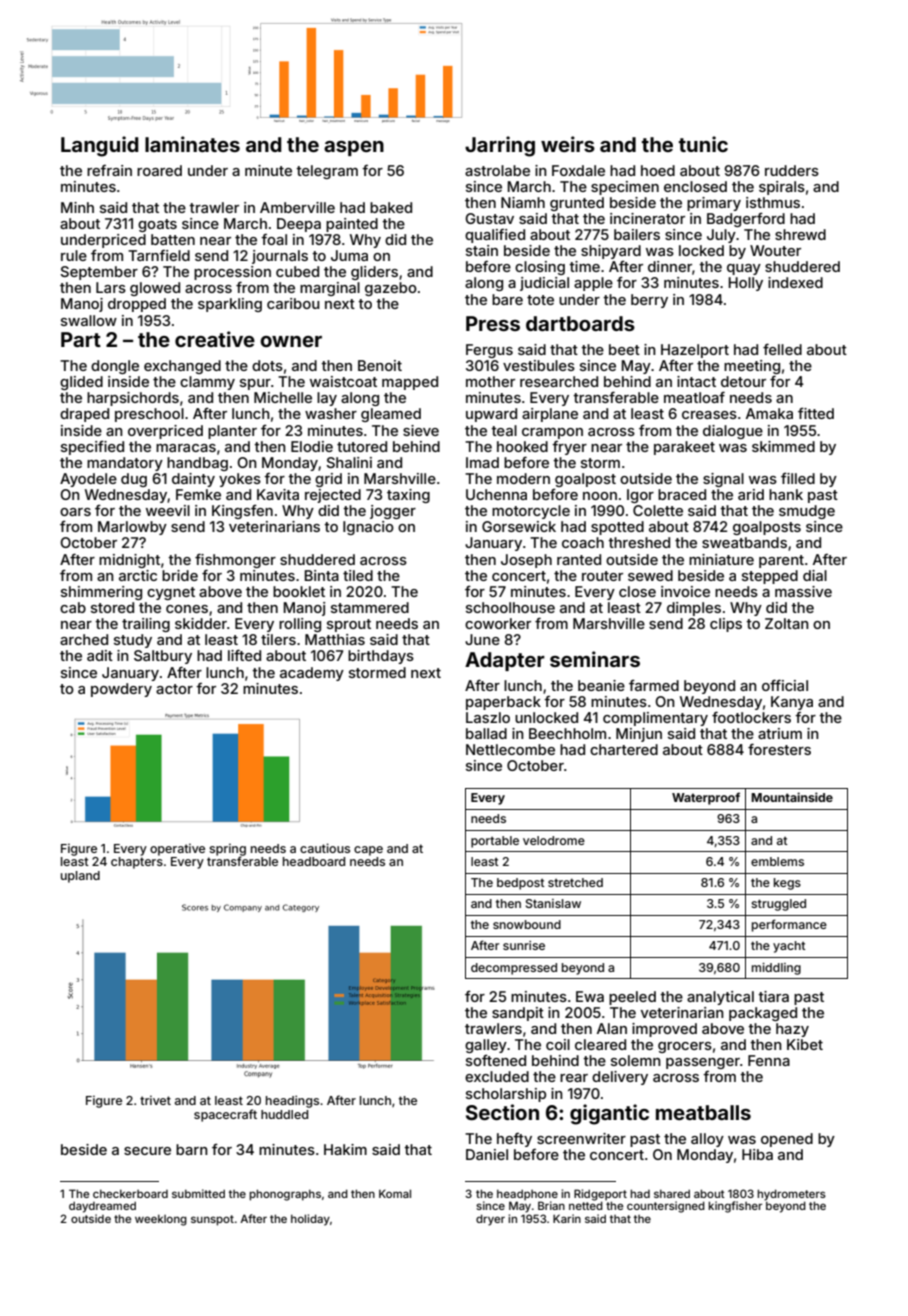  Describe the element at coordinates (159, 170) in the screenshot. I see `roared` at that location.
